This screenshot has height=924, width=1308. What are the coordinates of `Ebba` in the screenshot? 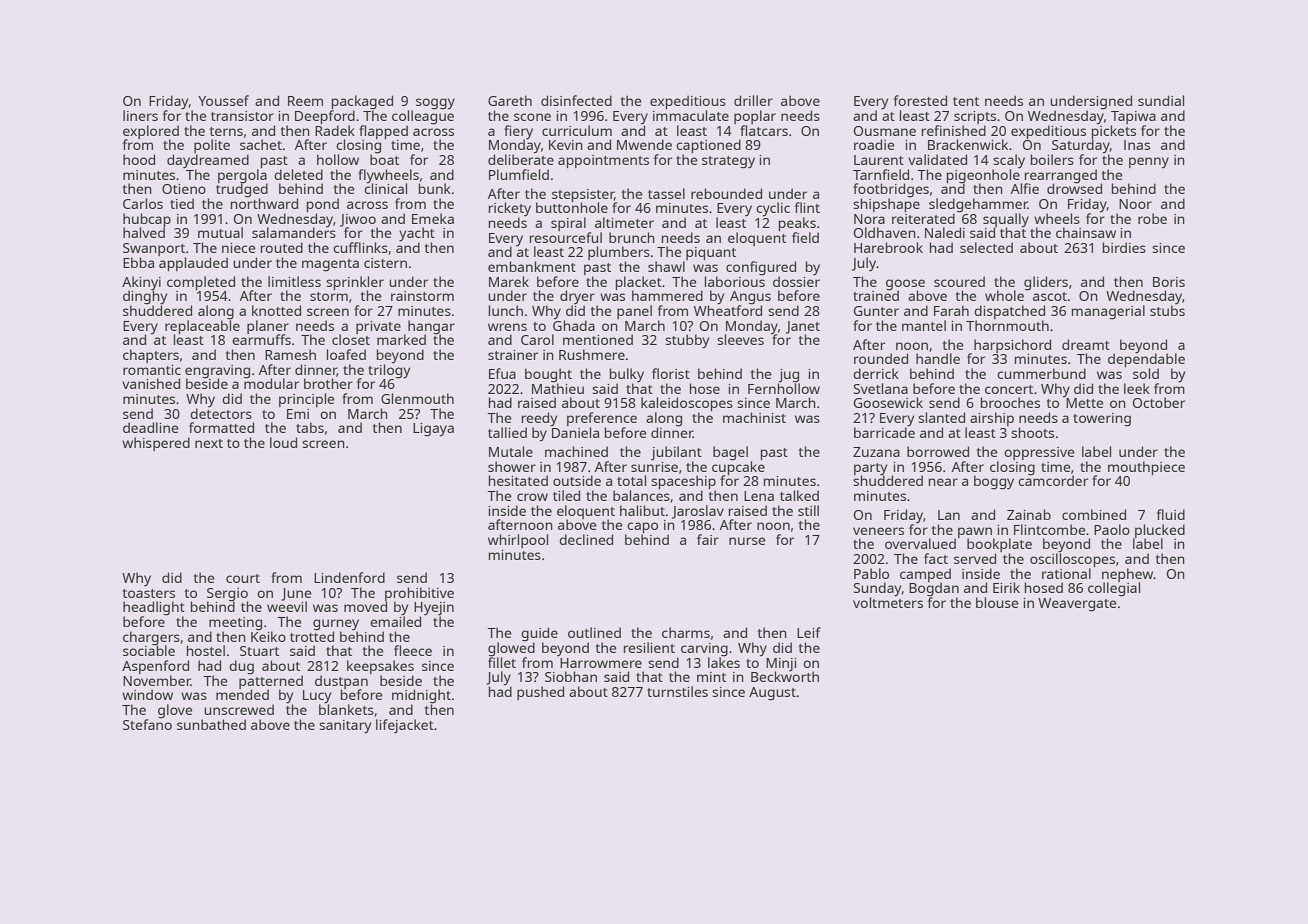 It's located at (138, 262).
